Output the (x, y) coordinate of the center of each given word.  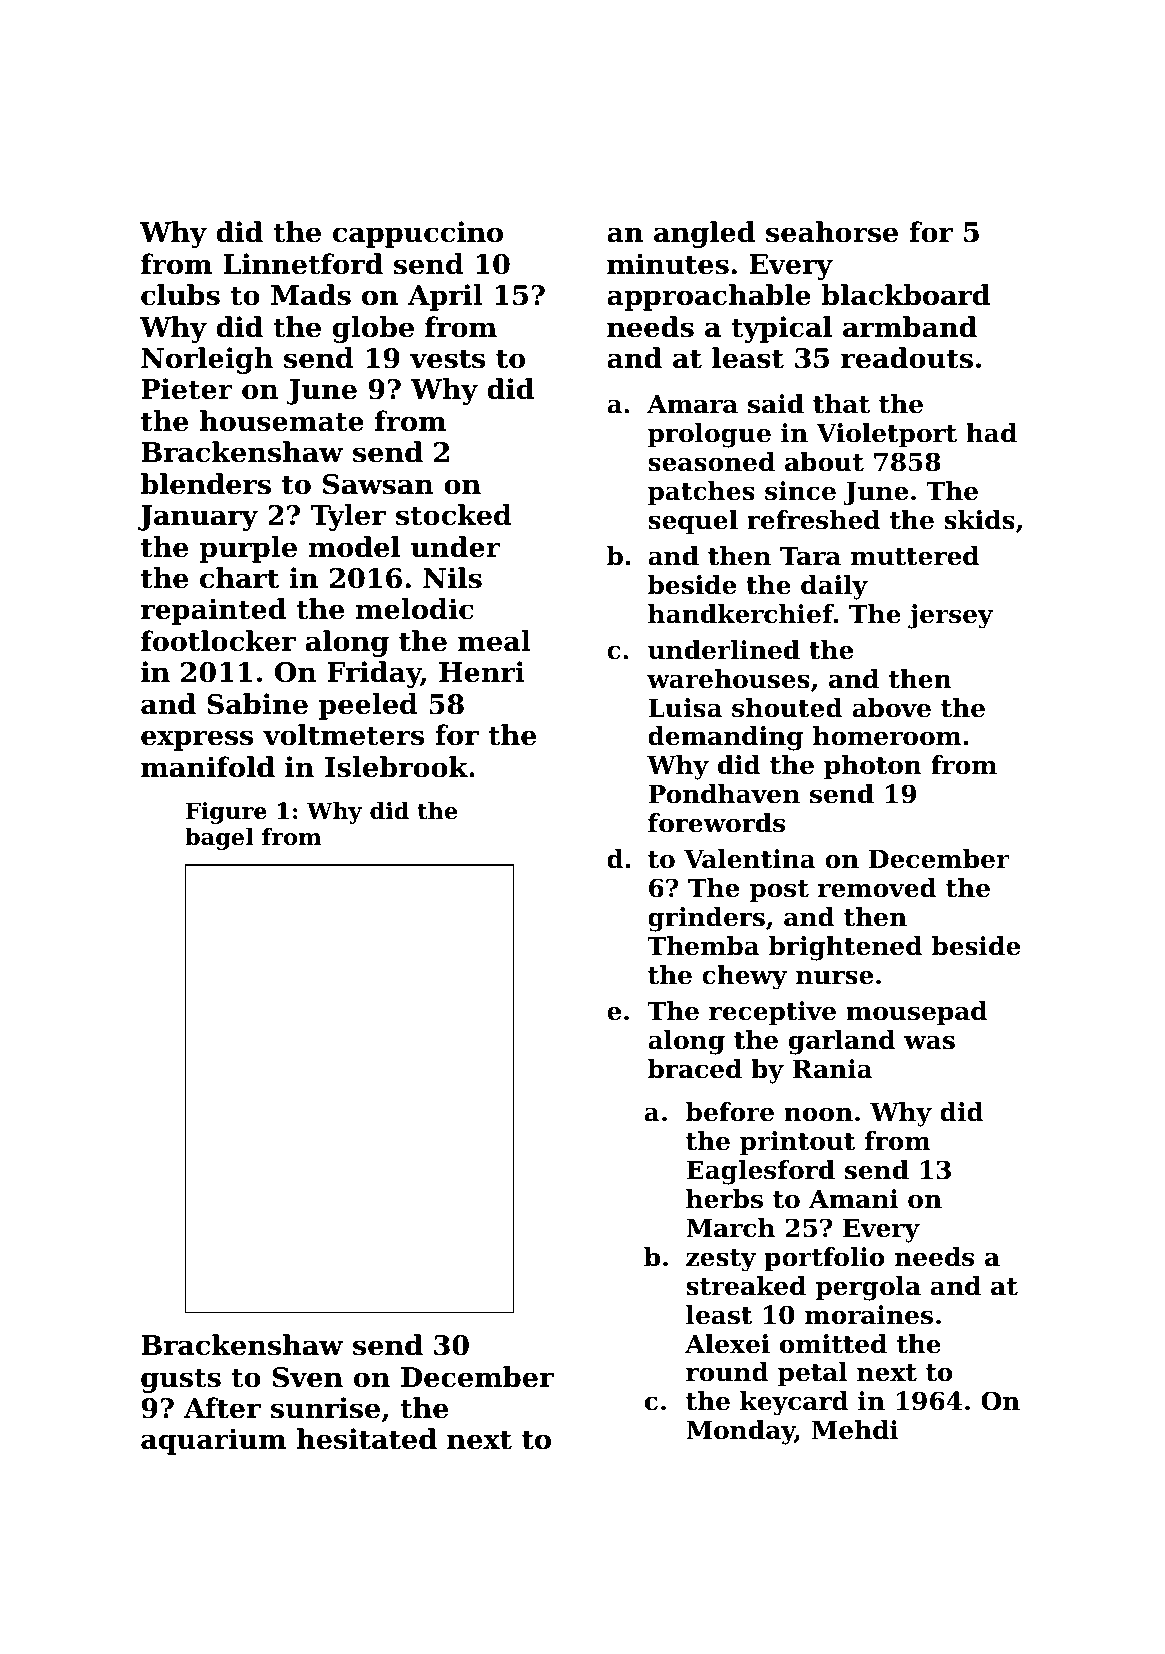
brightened (845, 948)
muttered (915, 556)
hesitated (367, 1439)
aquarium (213, 1441)
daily (834, 587)
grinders (706, 919)
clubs (180, 295)
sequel (693, 522)
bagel (219, 839)
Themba (704, 946)
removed (877, 888)
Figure (226, 813)
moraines (869, 1315)
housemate (282, 421)
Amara (692, 404)
